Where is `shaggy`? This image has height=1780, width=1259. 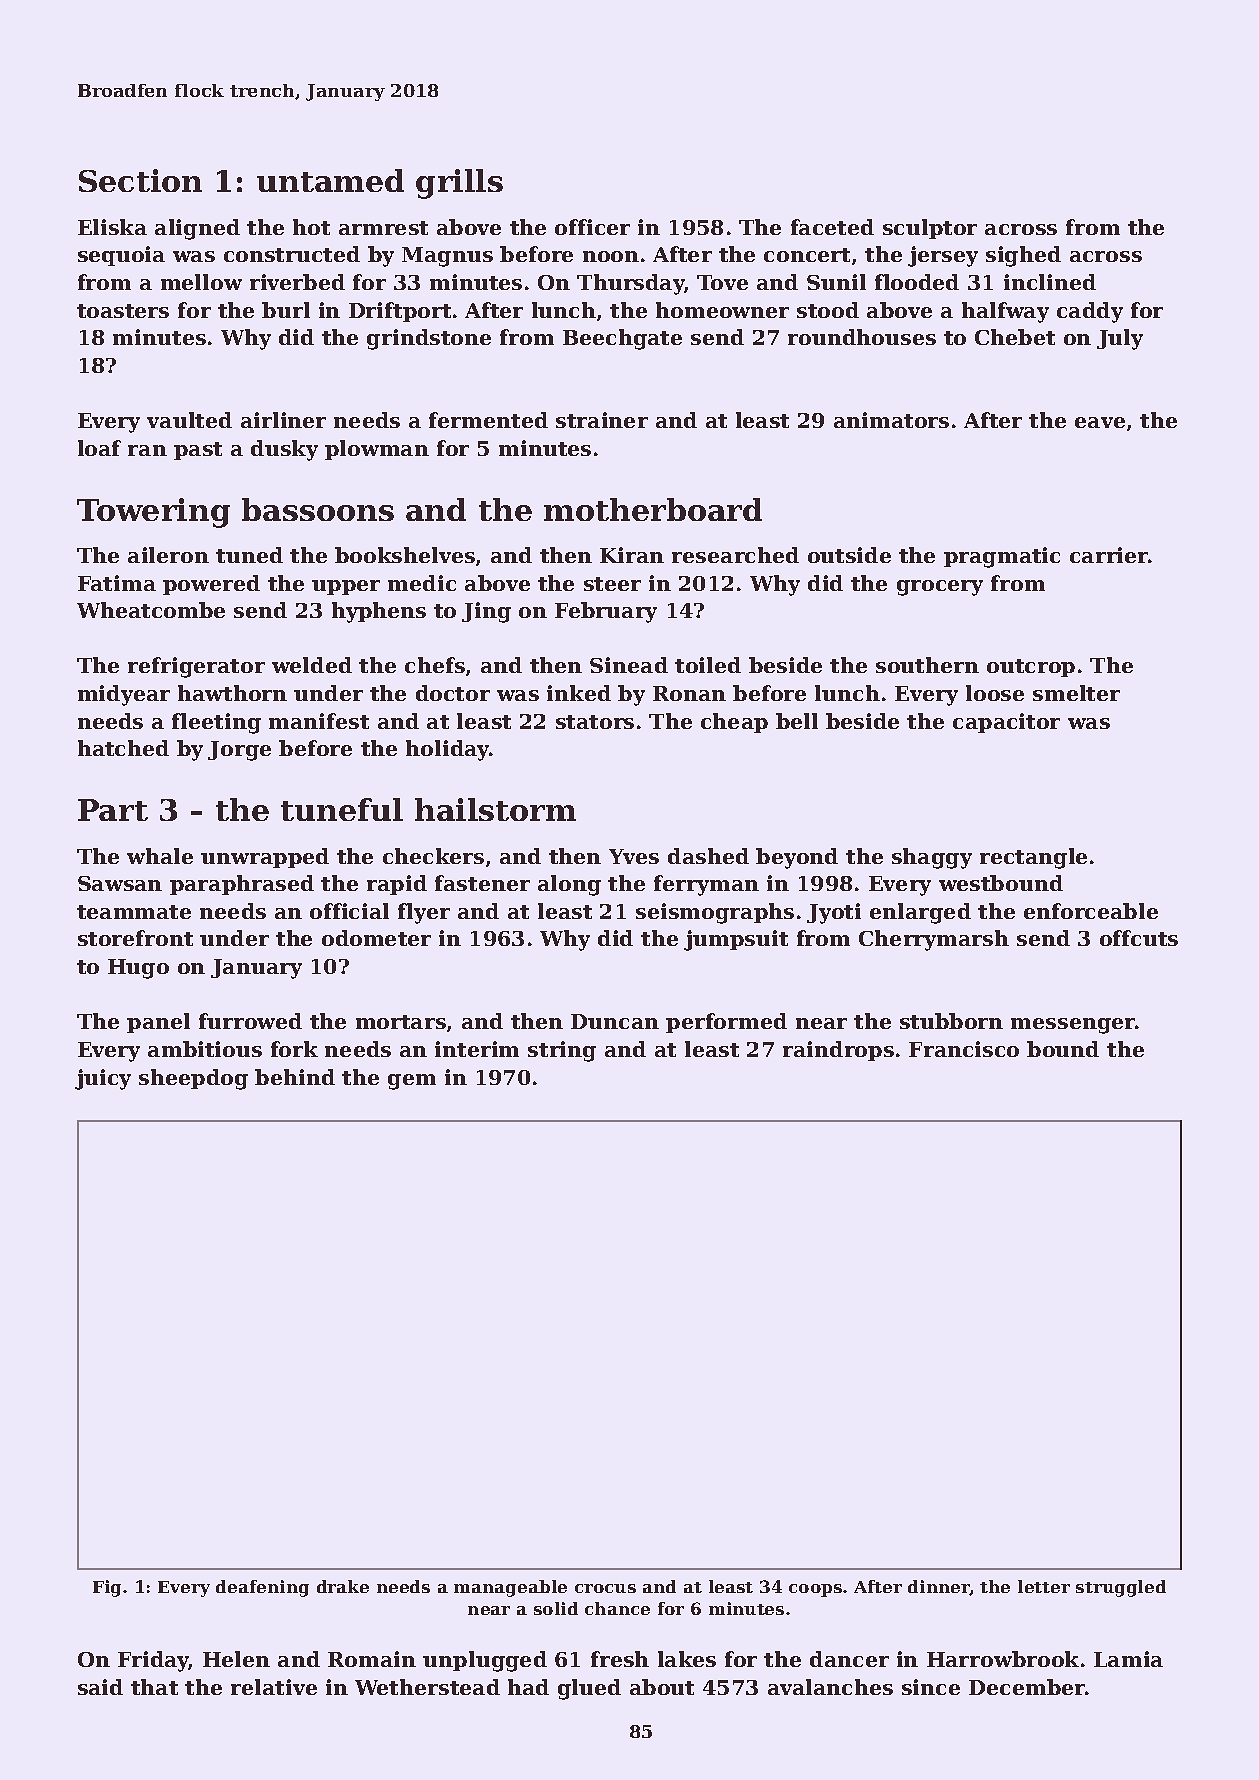
shaggy is located at coordinates (932, 858).
